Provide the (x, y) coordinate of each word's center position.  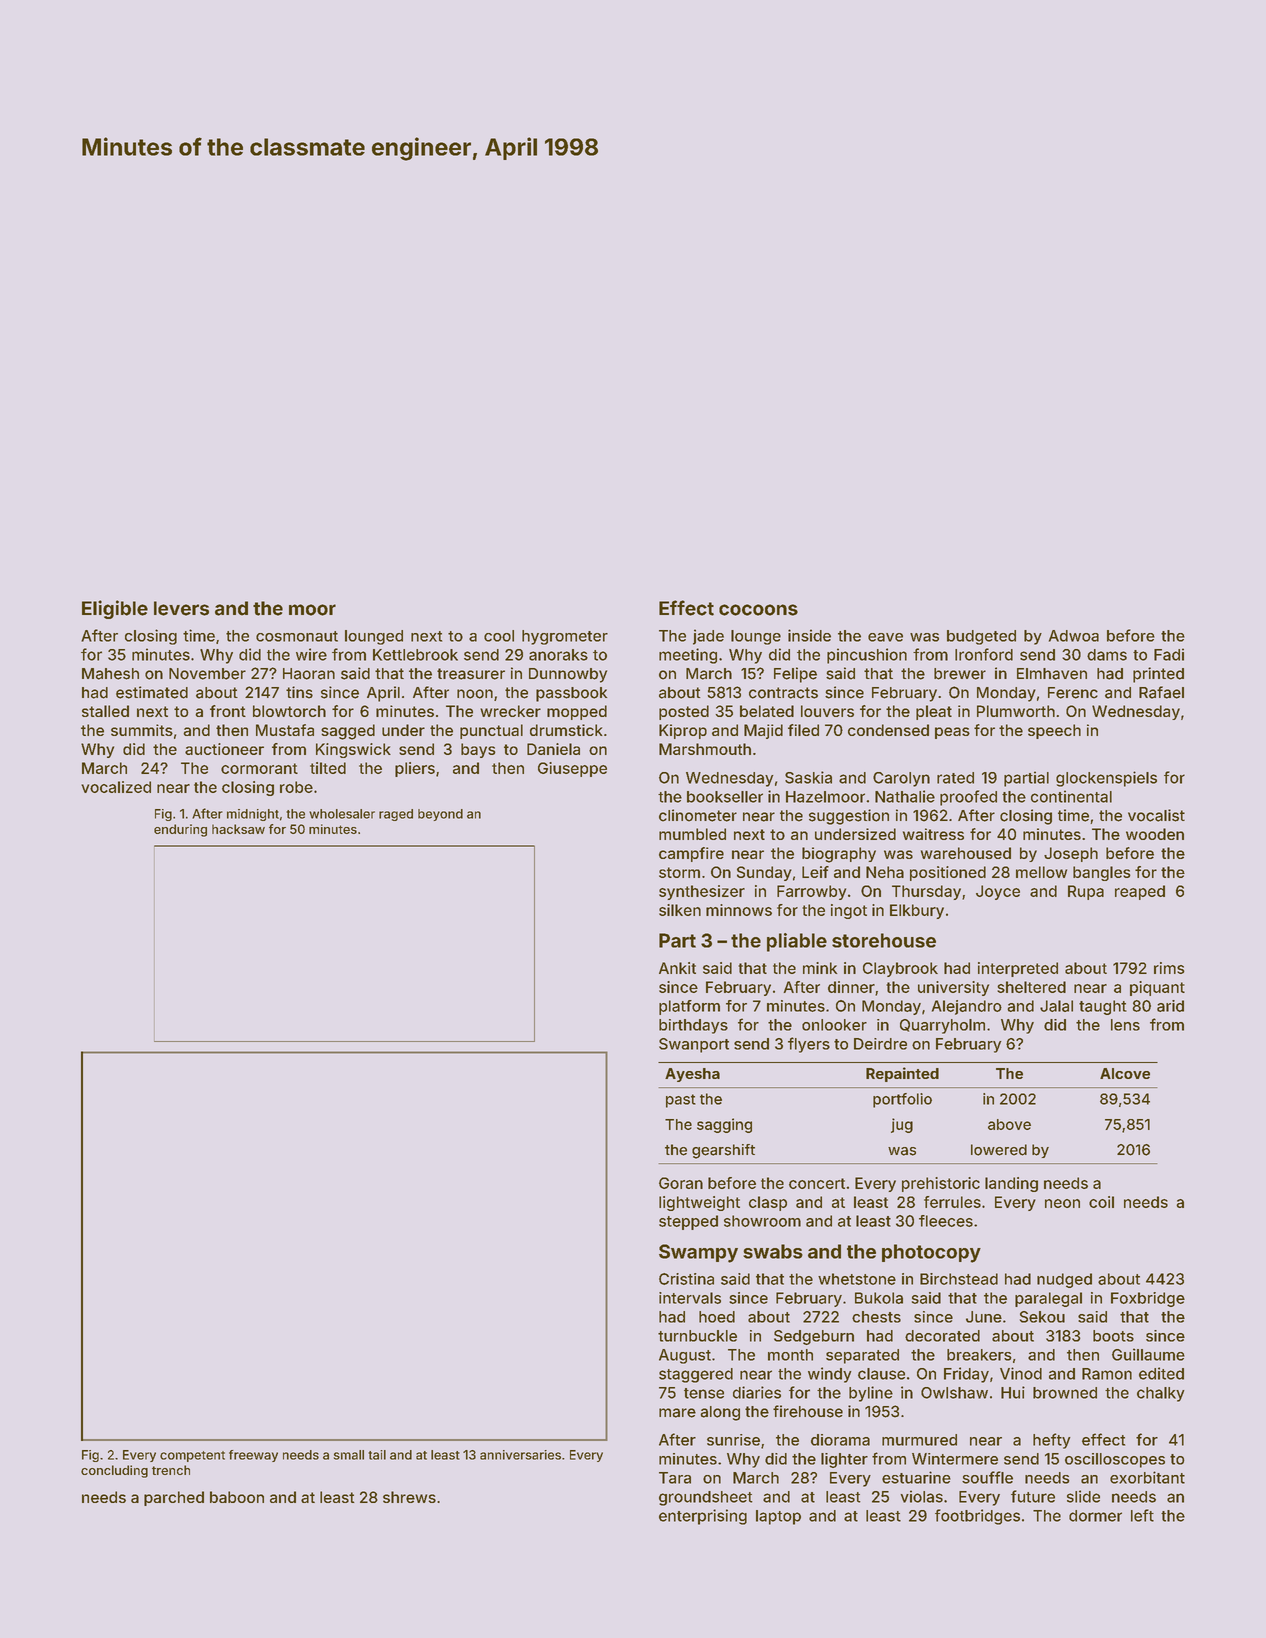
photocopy (931, 1253)
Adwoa (1074, 636)
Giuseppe (572, 769)
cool (499, 636)
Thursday (926, 892)
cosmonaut (297, 636)
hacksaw (238, 829)
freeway (253, 1456)
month (790, 1355)
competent (192, 1456)
